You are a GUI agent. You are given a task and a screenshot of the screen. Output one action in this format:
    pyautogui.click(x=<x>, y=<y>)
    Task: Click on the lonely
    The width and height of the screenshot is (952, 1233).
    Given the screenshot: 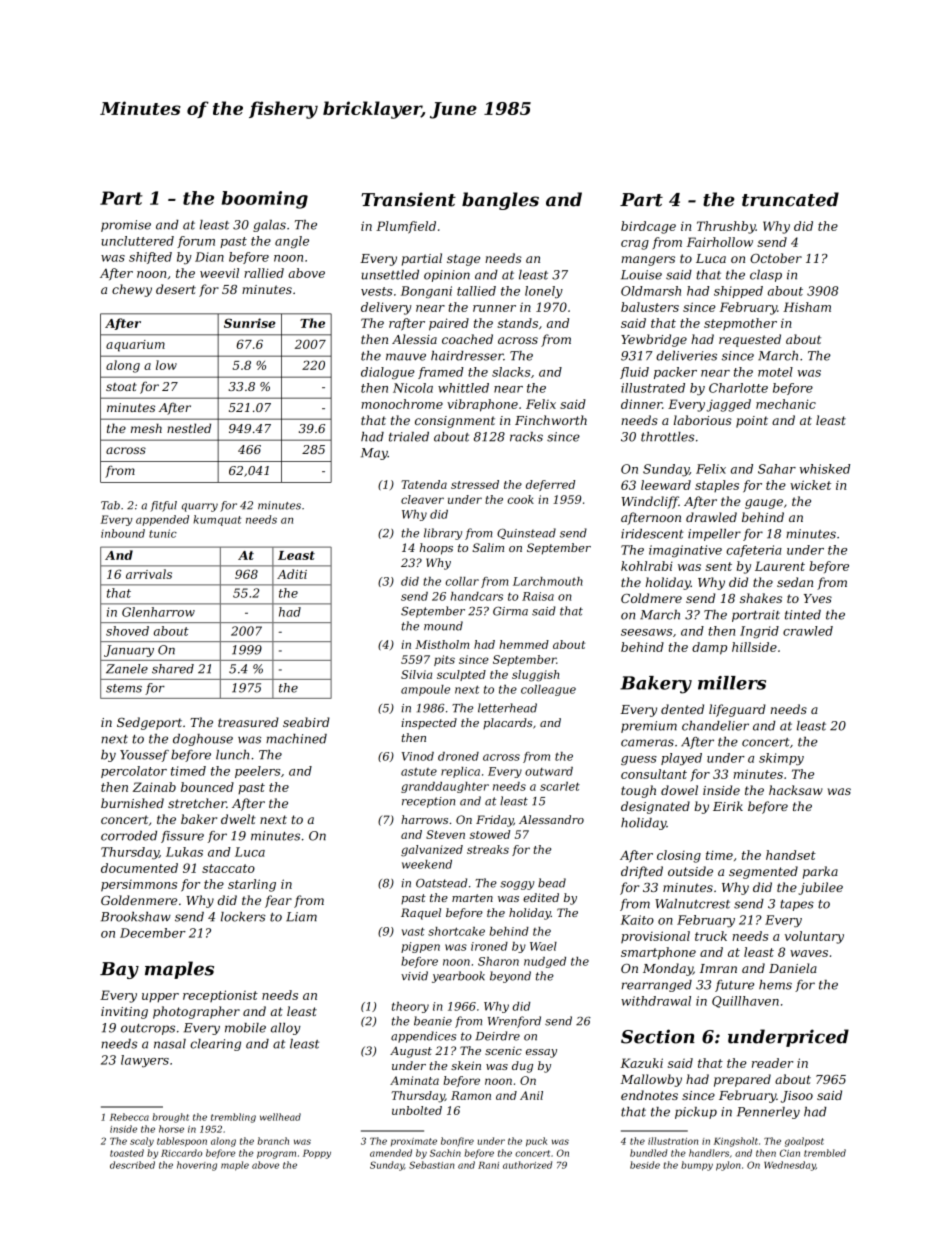 What is the action you would take?
    pyautogui.click(x=544, y=292)
